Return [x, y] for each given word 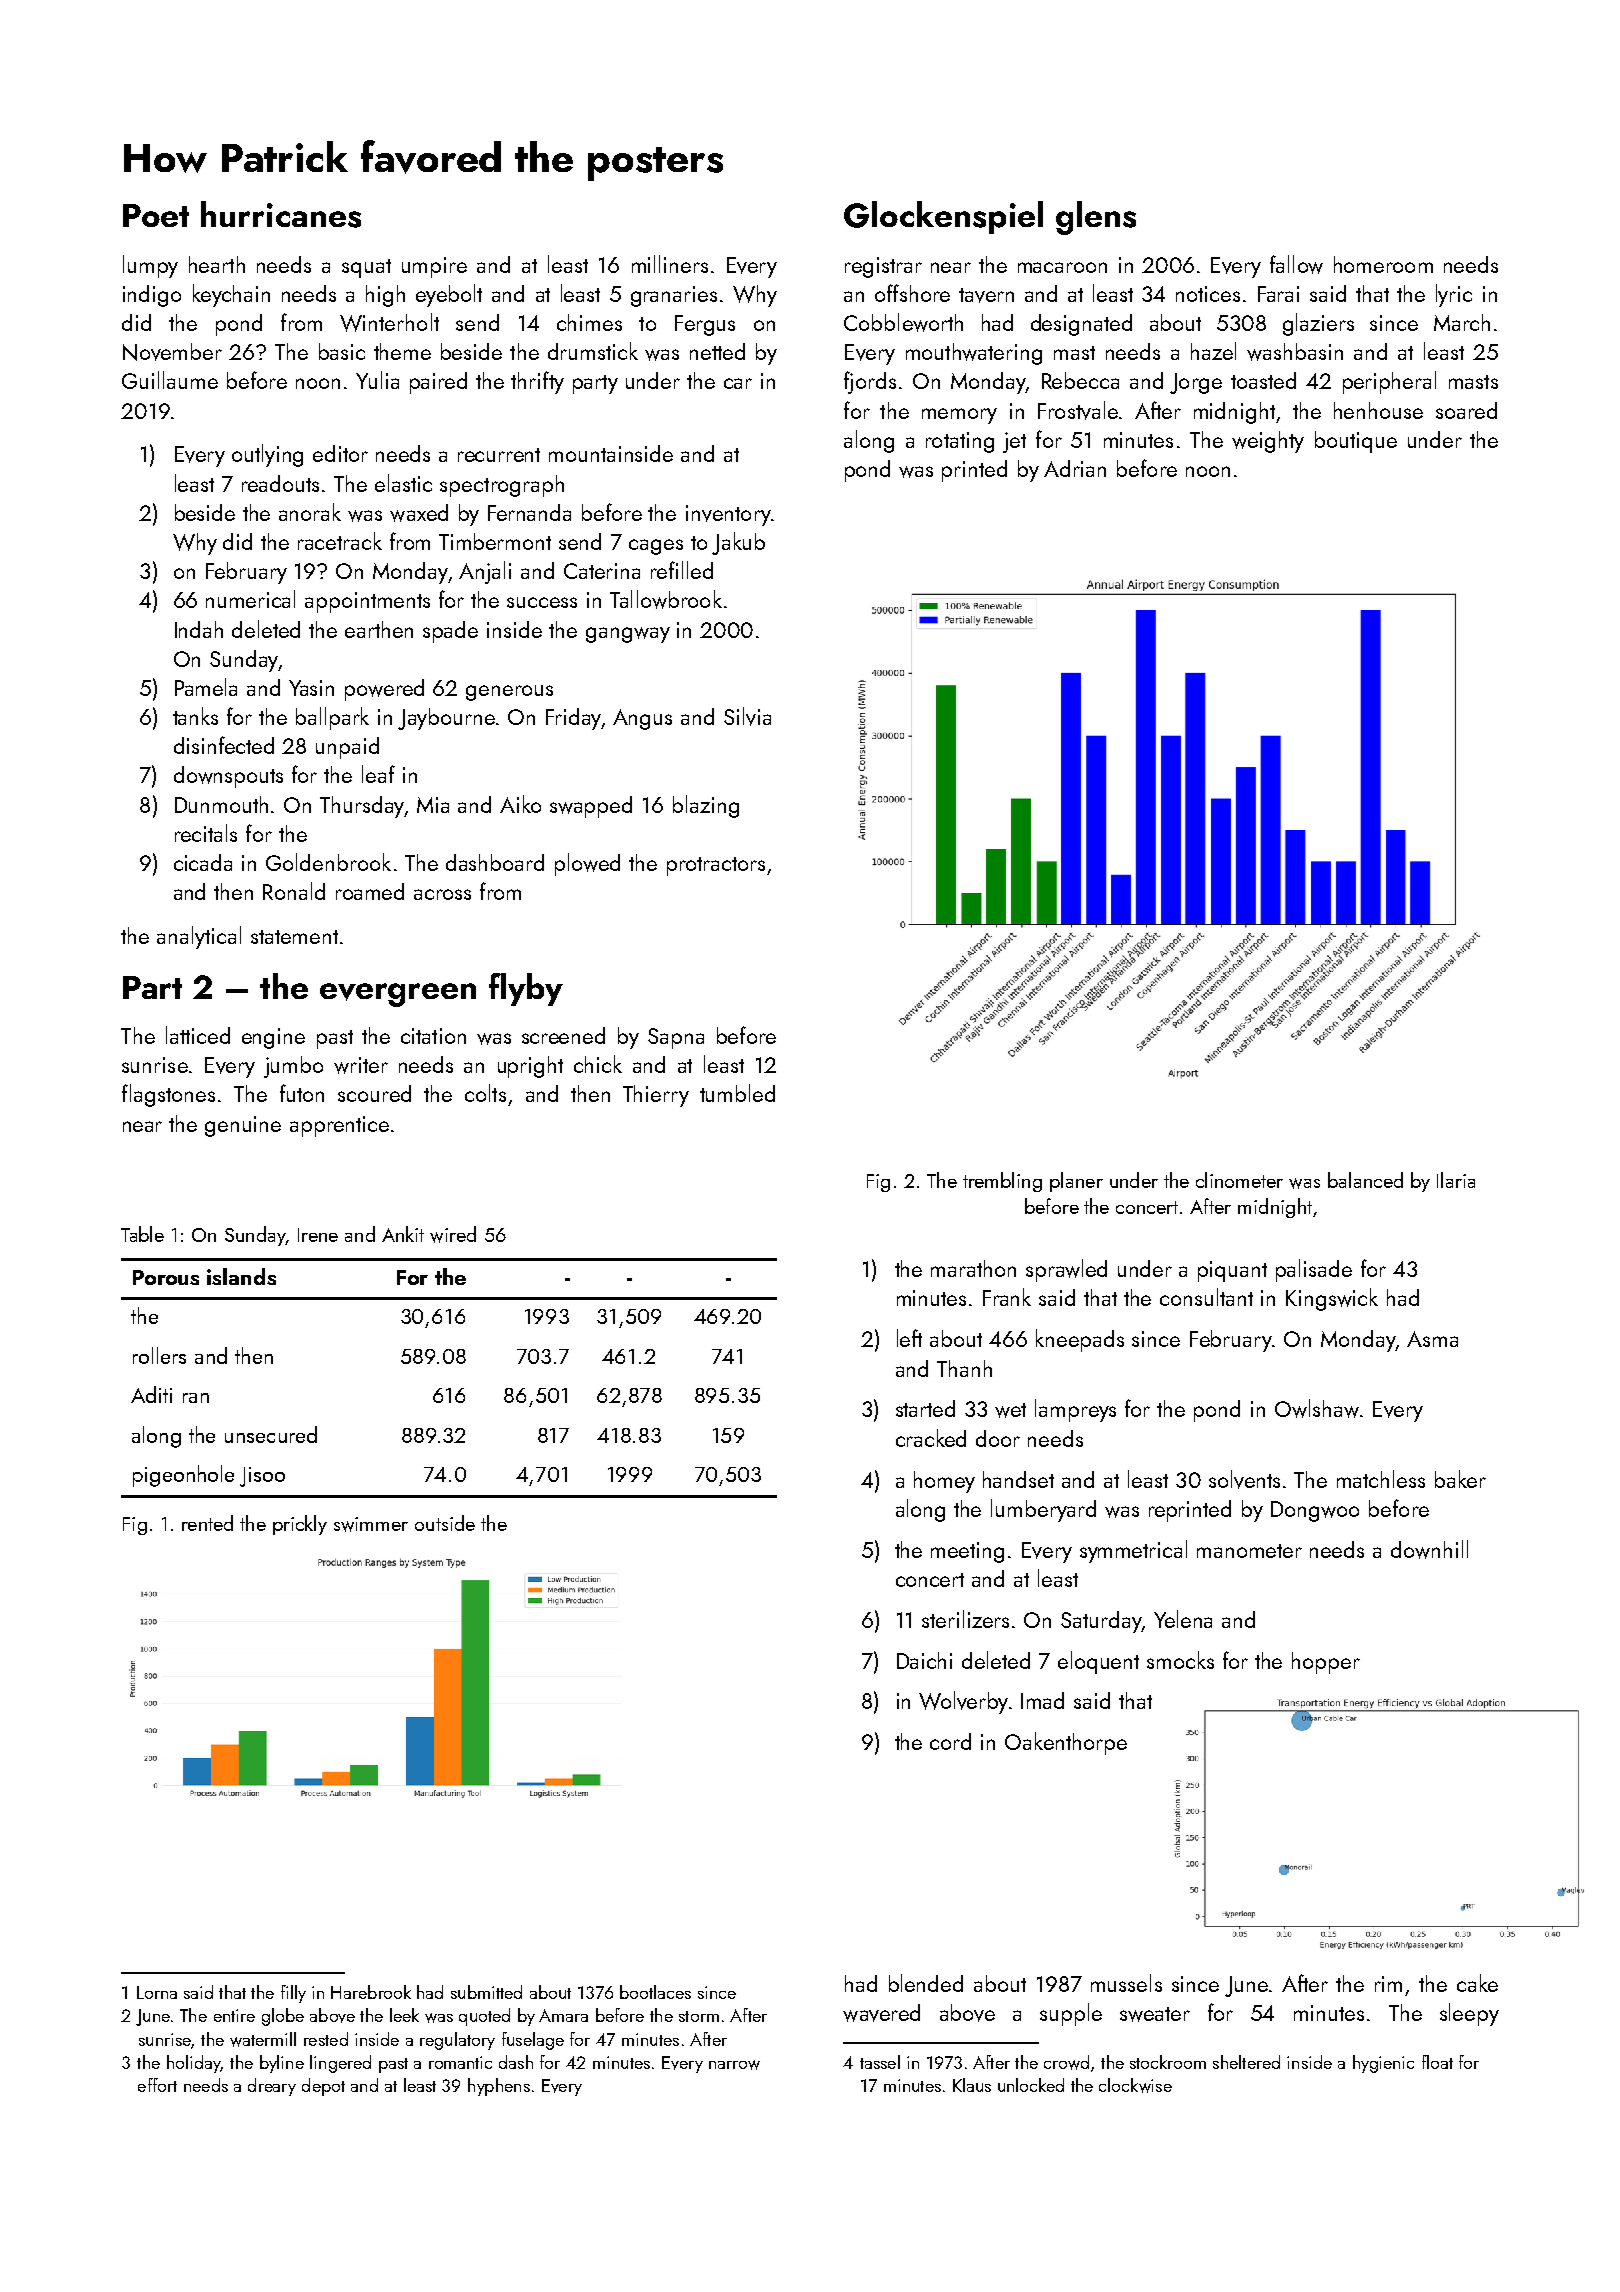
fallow [1296, 264]
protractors [716, 866]
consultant [1206, 1297]
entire [234, 2015]
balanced [1365, 1180]
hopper [1326, 1663]
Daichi [924, 1660]
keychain [231, 295]
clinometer [1239, 1180]
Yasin [311, 688]
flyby [526, 989]
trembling [1002, 1182]
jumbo [293, 1067]
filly [293, 1994]
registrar [883, 267]
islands [241, 1276]
